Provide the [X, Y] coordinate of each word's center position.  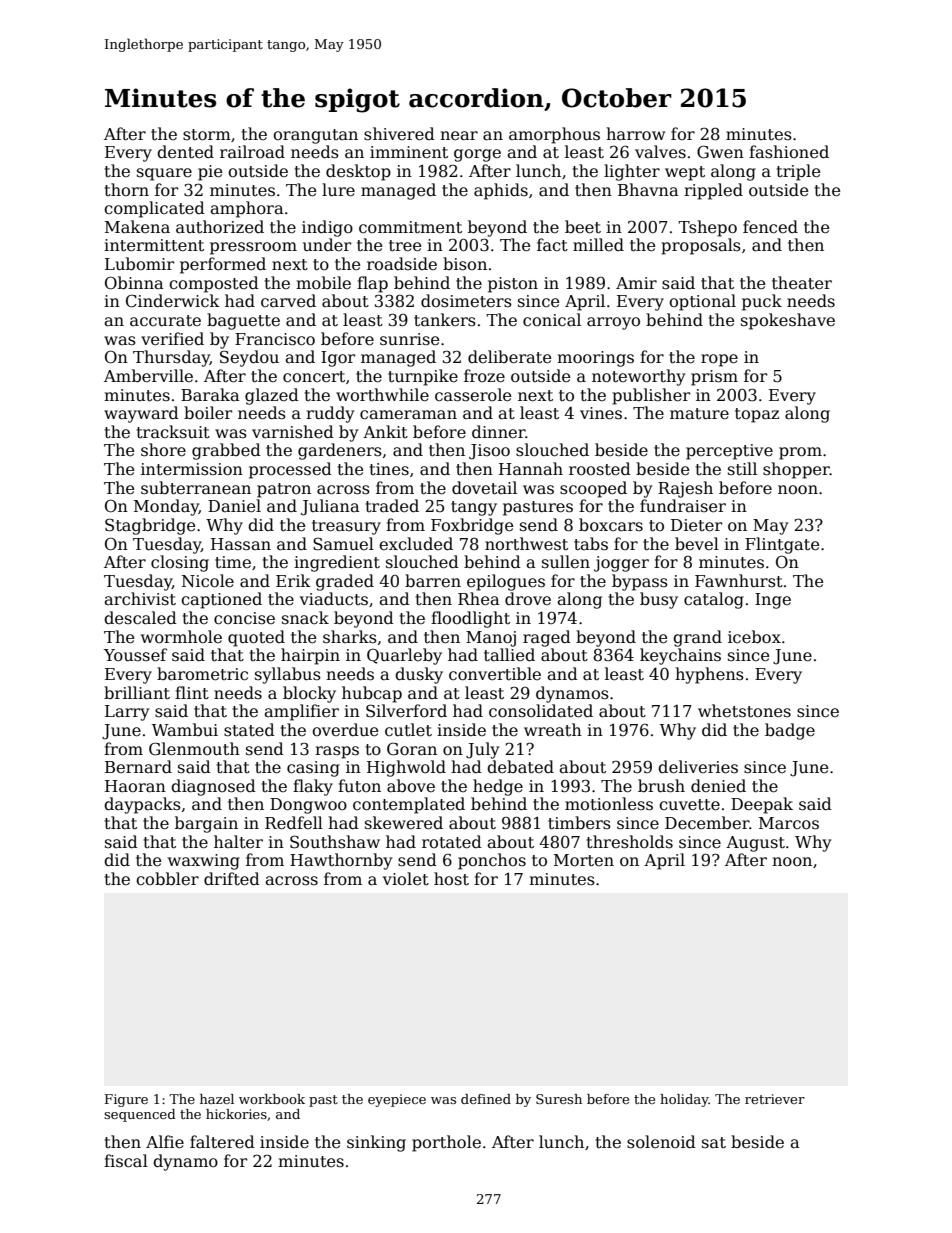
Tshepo [707, 228]
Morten [584, 860]
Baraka [210, 395]
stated [249, 730]
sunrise [409, 339]
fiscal [126, 1161]
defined [486, 1099]
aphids [501, 191]
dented [185, 152]
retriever [775, 1099]
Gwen [720, 152]
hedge [498, 787]
